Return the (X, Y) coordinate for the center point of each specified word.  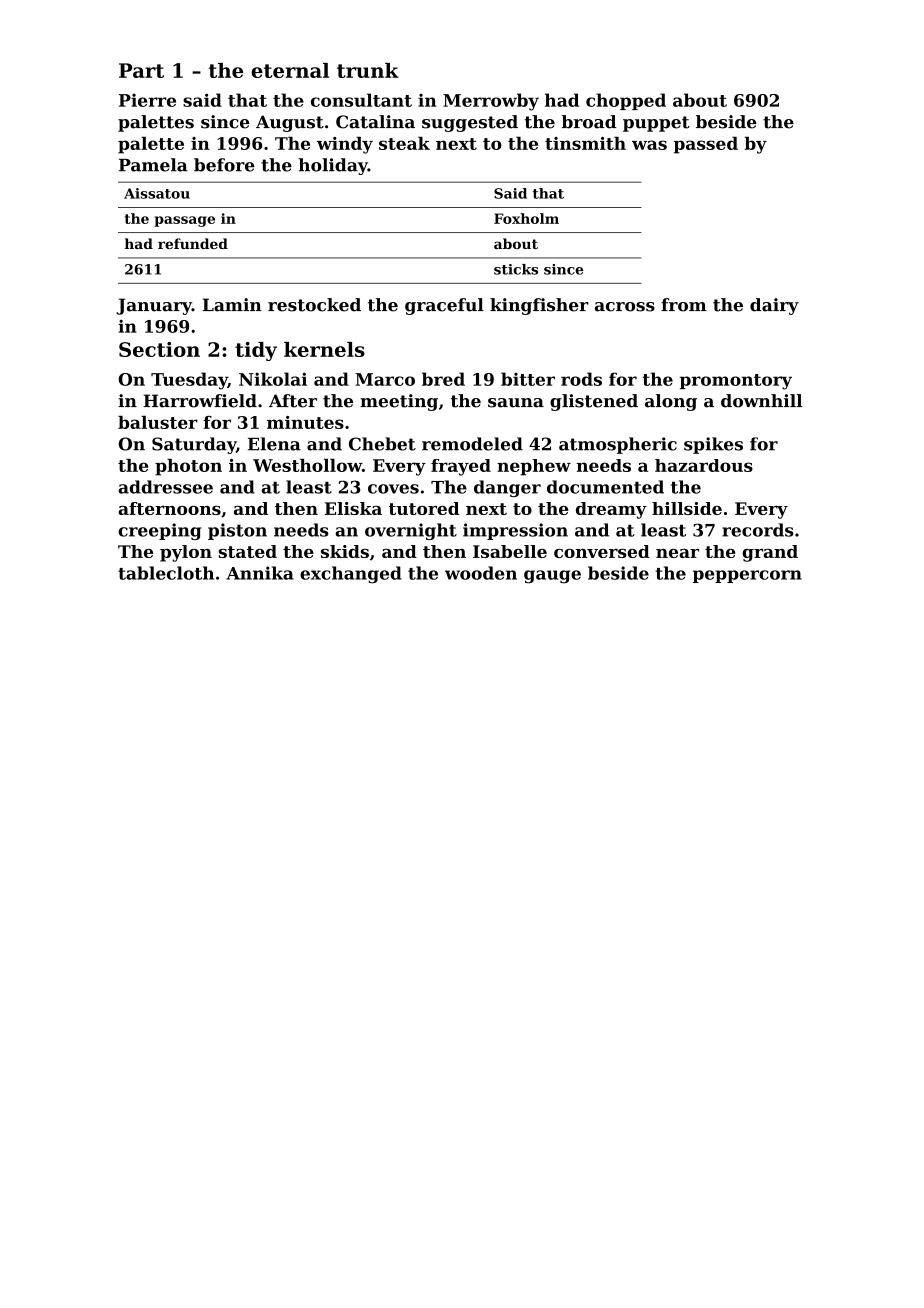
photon (188, 467)
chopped (626, 101)
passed (706, 145)
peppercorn (747, 576)
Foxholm (526, 218)
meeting (399, 402)
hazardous (704, 465)
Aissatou (157, 193)
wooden (481, 573)
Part (141, 70)
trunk (368, 70)
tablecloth (166, 573)
